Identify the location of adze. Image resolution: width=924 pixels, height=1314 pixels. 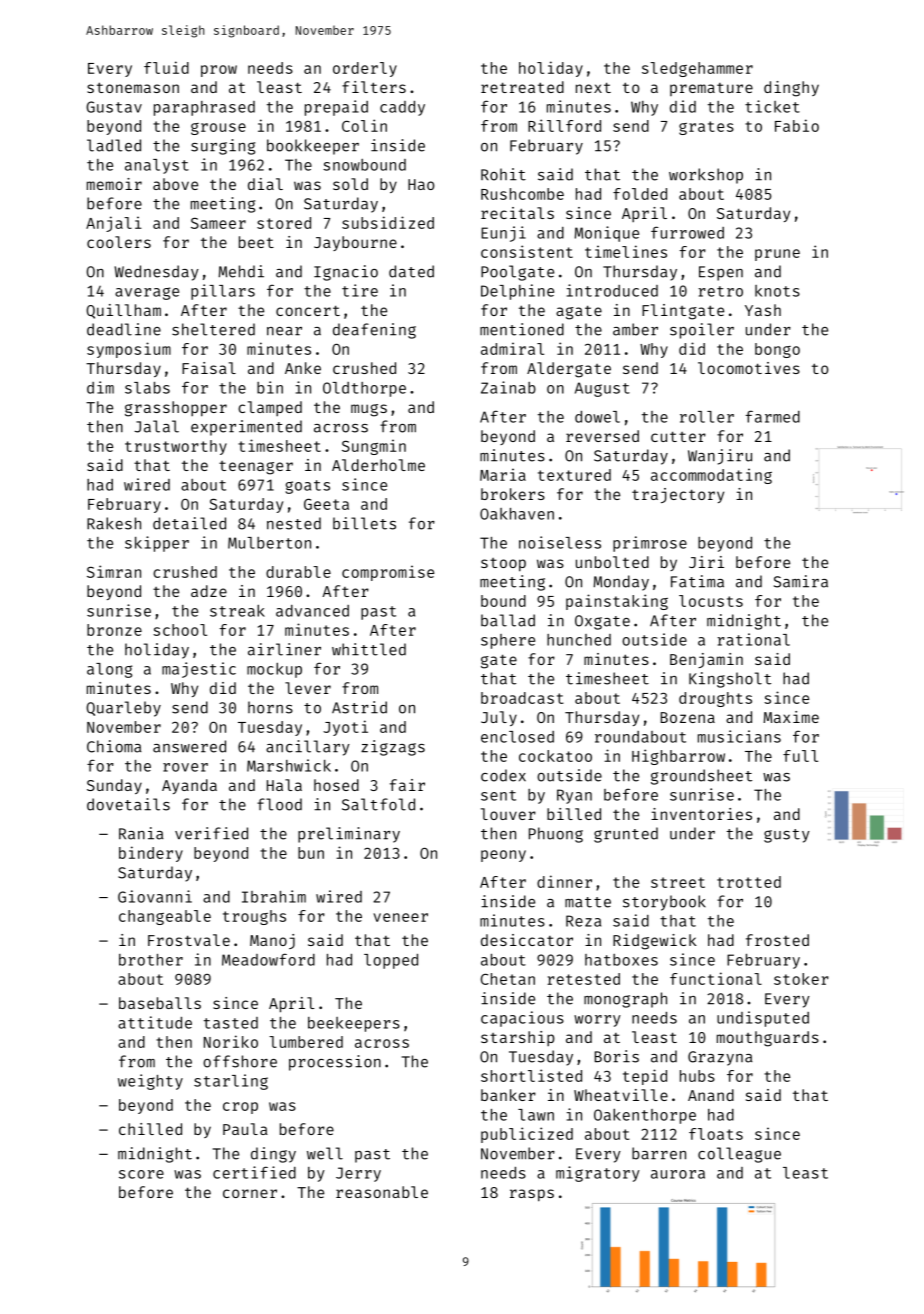
(209, 591).
